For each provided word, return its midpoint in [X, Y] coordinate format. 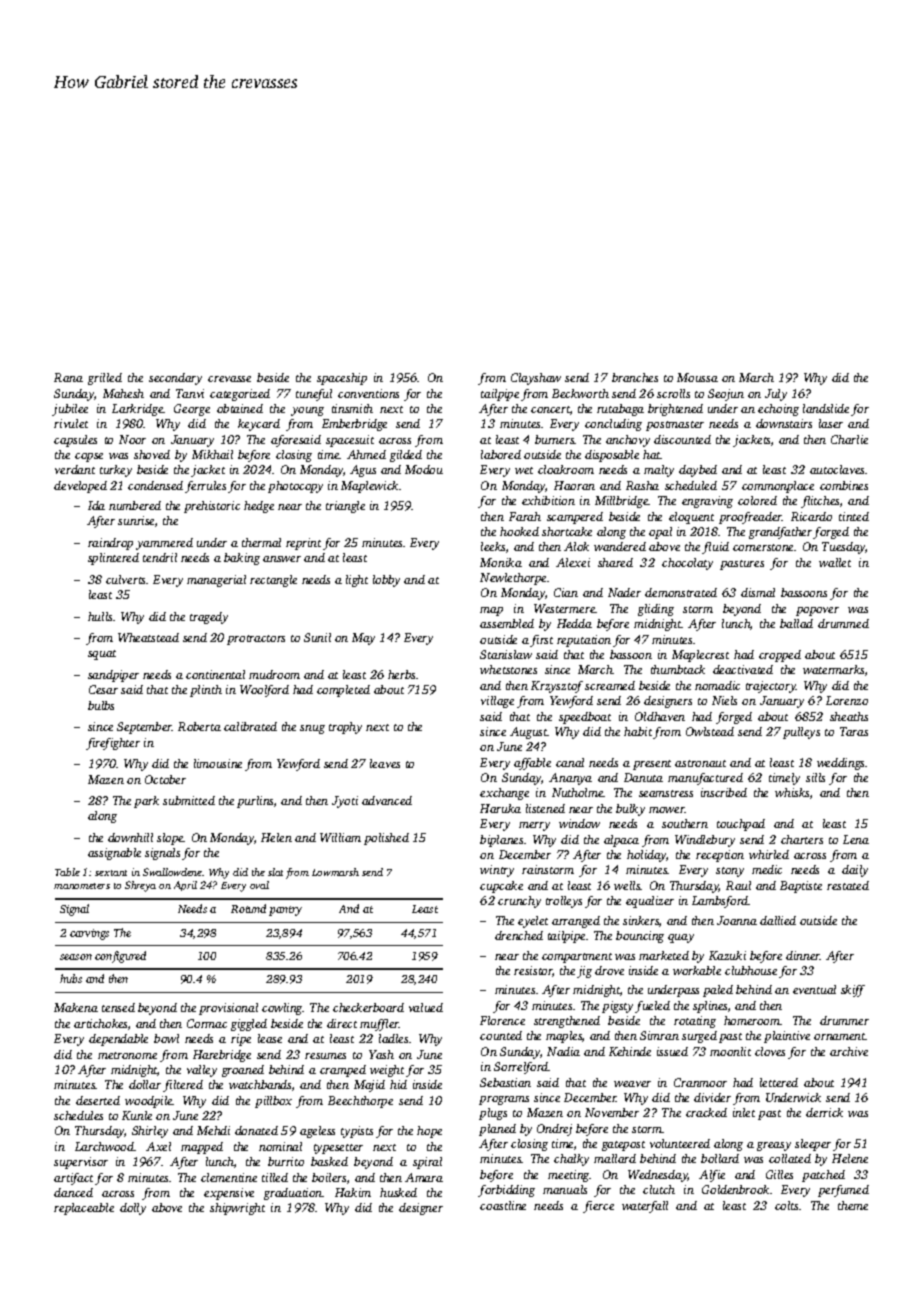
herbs [401, 674]
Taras [854, 731]
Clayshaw [536, 379]
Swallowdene [172, 872]
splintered [113, 559]
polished [386, 839]
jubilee [70, 410]
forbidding [506, 1191]
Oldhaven [660, 716]
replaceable [84, 1209]
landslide [826, 408]
